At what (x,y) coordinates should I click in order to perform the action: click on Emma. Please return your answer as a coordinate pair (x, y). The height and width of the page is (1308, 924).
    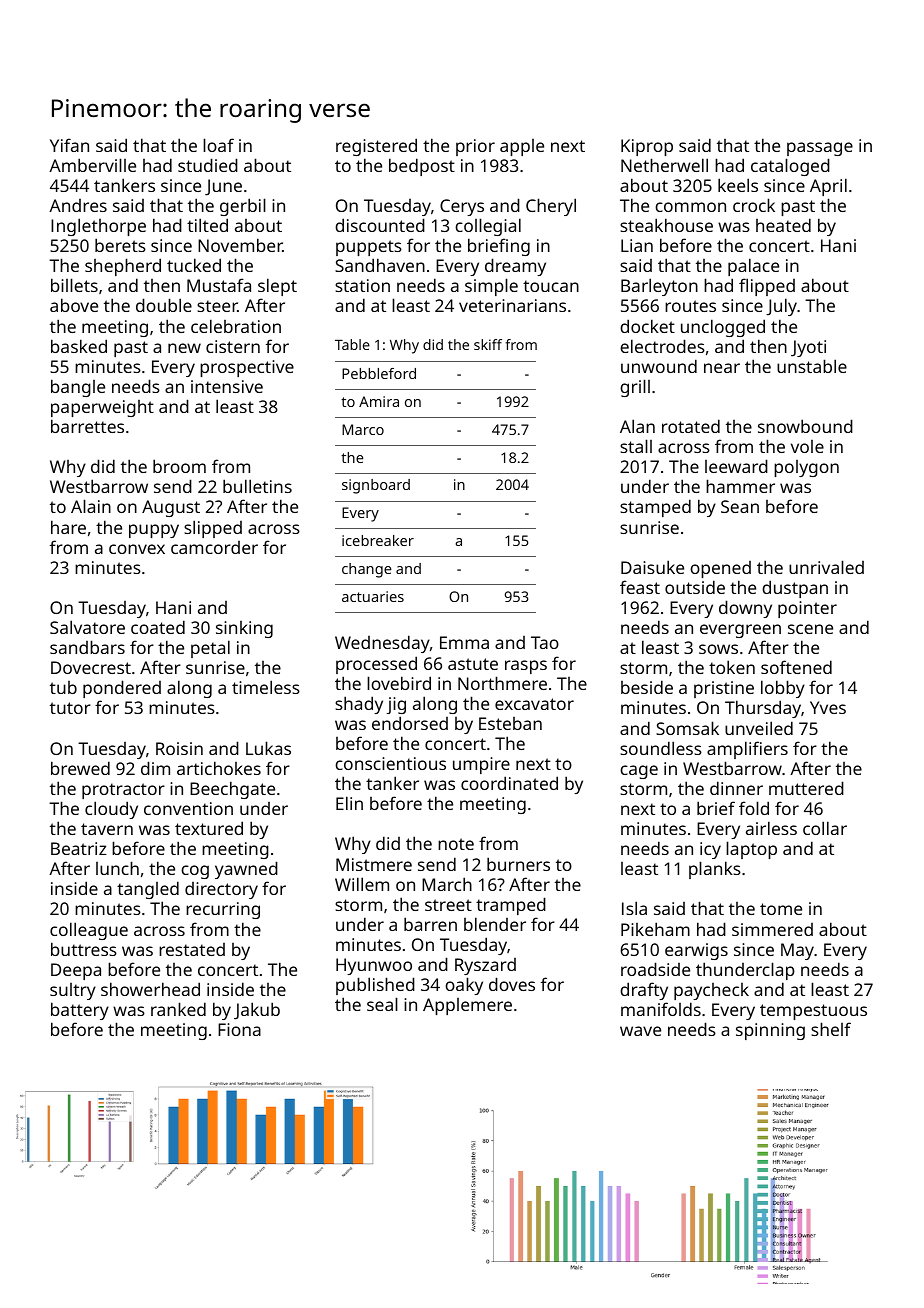
    Looking at the image, I should click on (464, 642).
